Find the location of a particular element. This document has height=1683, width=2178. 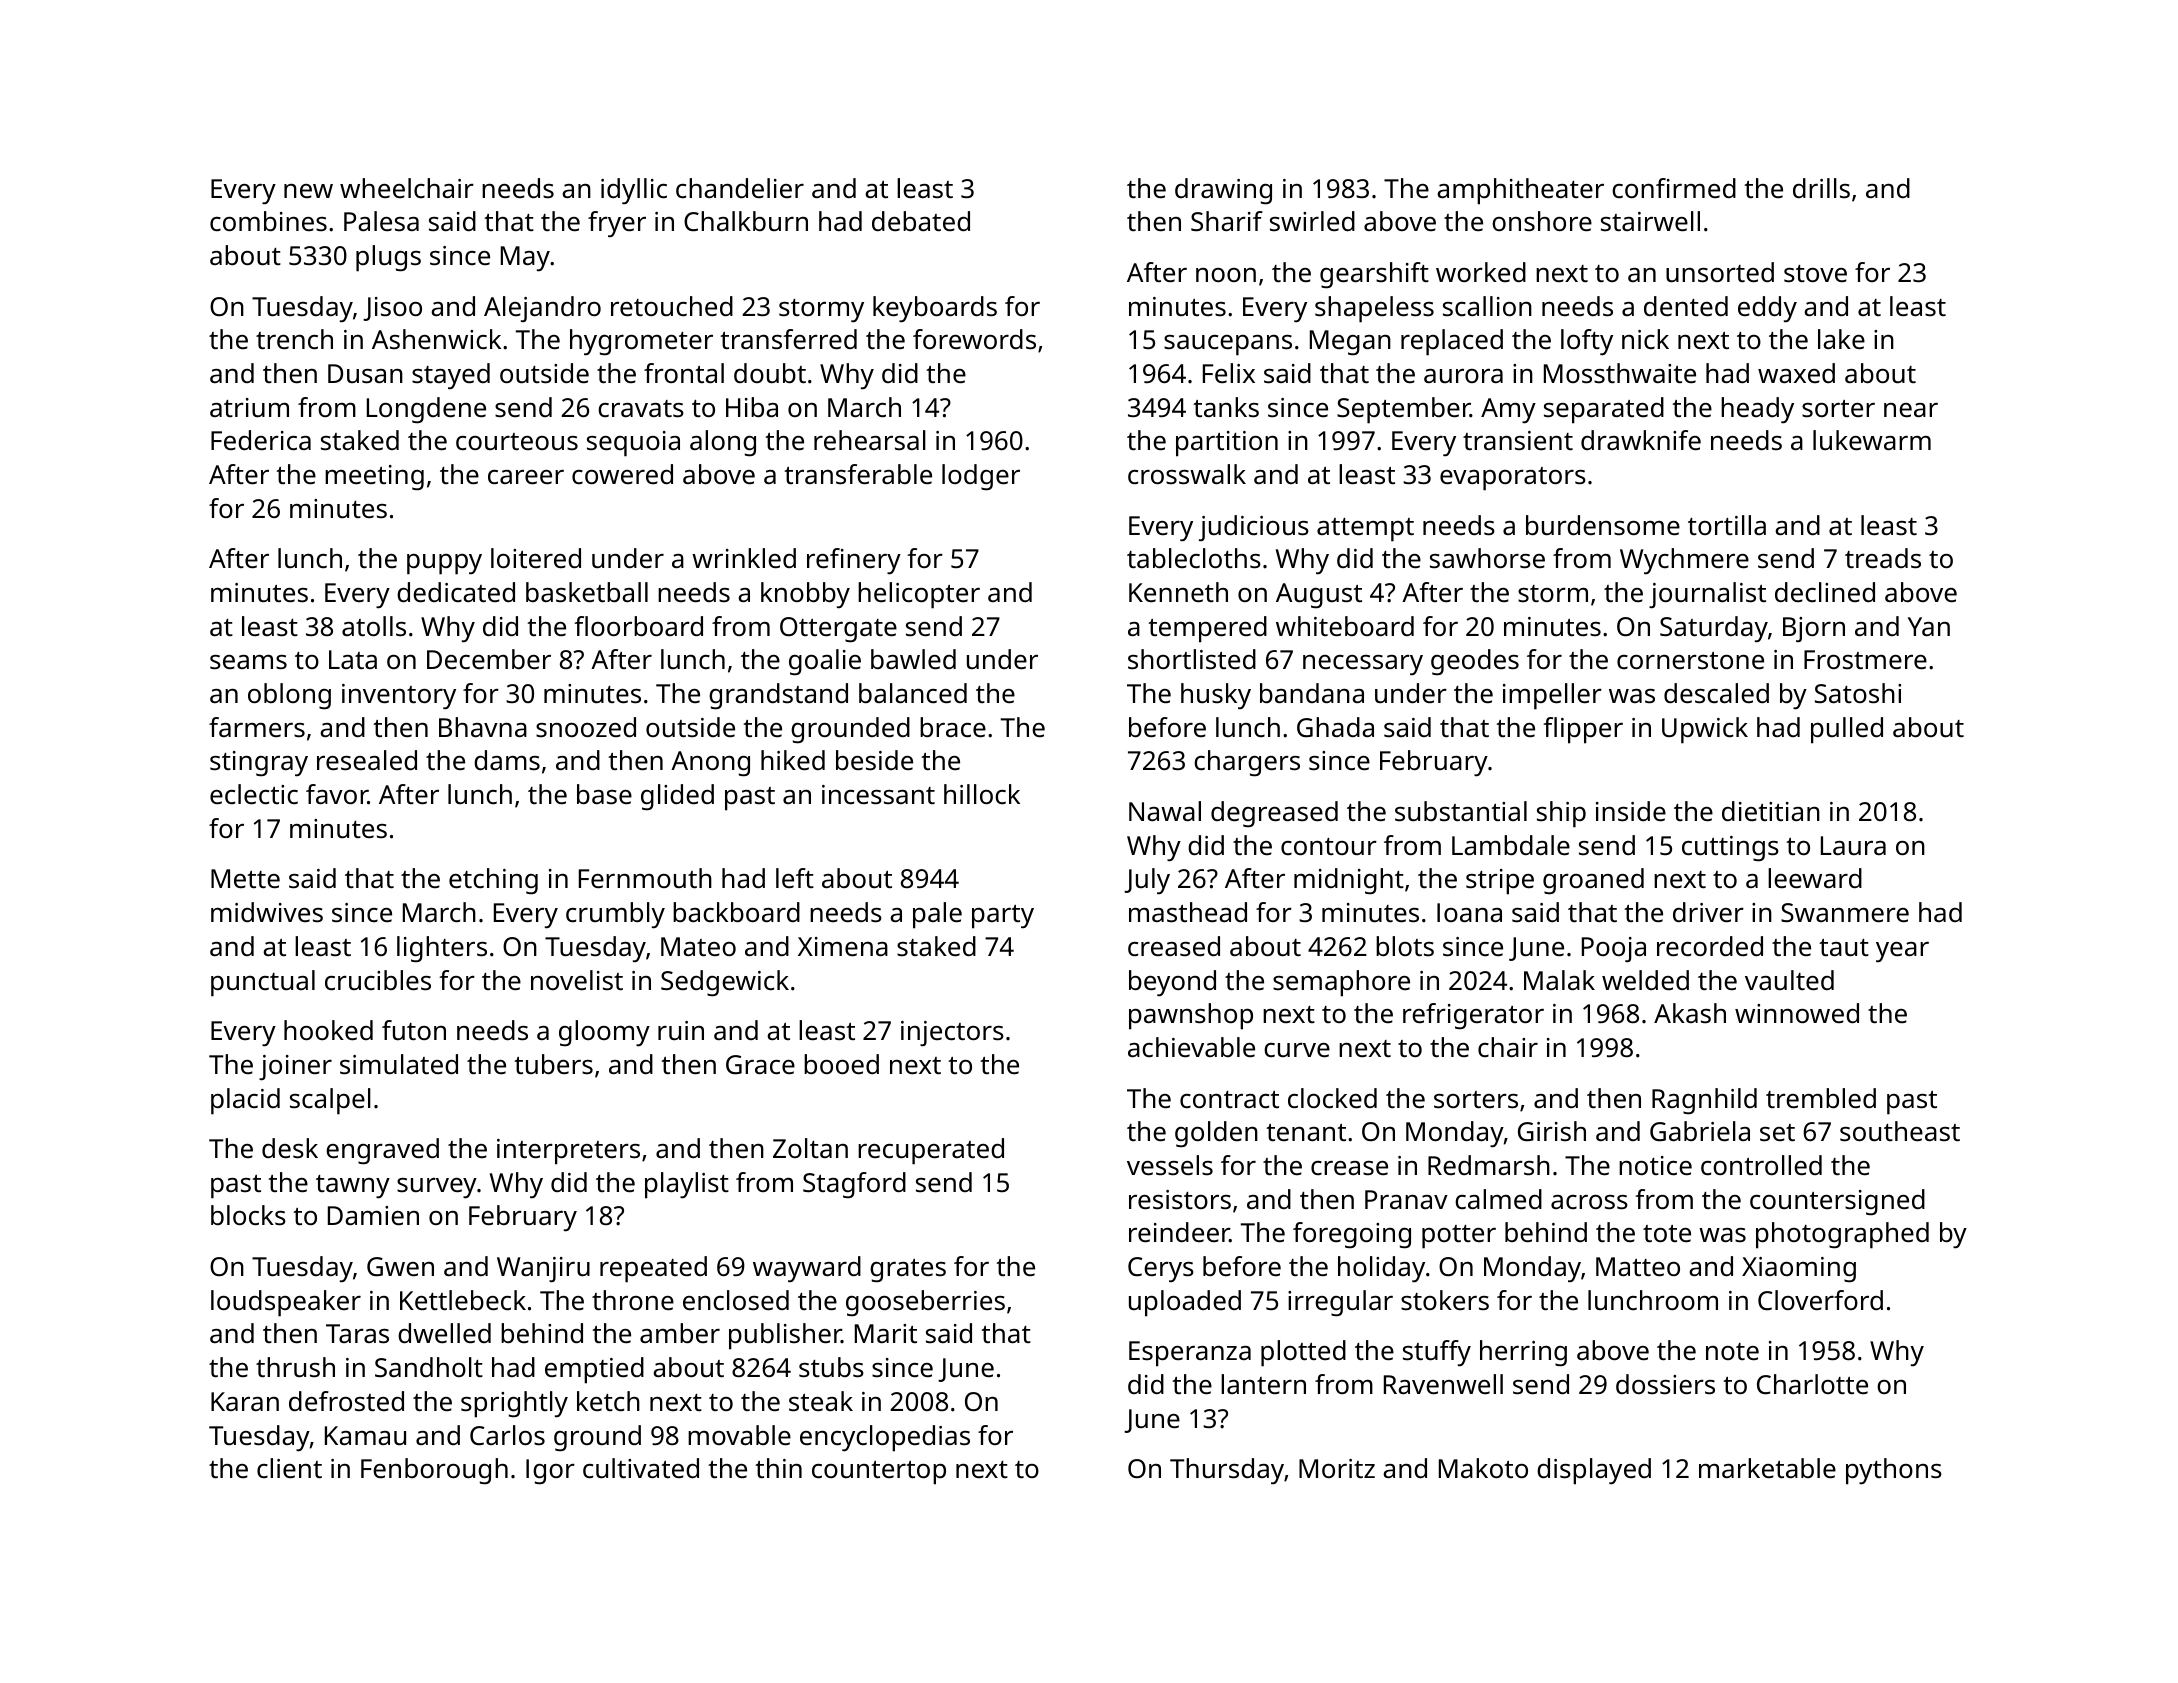

masthead is located at coordinates (1188, 912).
